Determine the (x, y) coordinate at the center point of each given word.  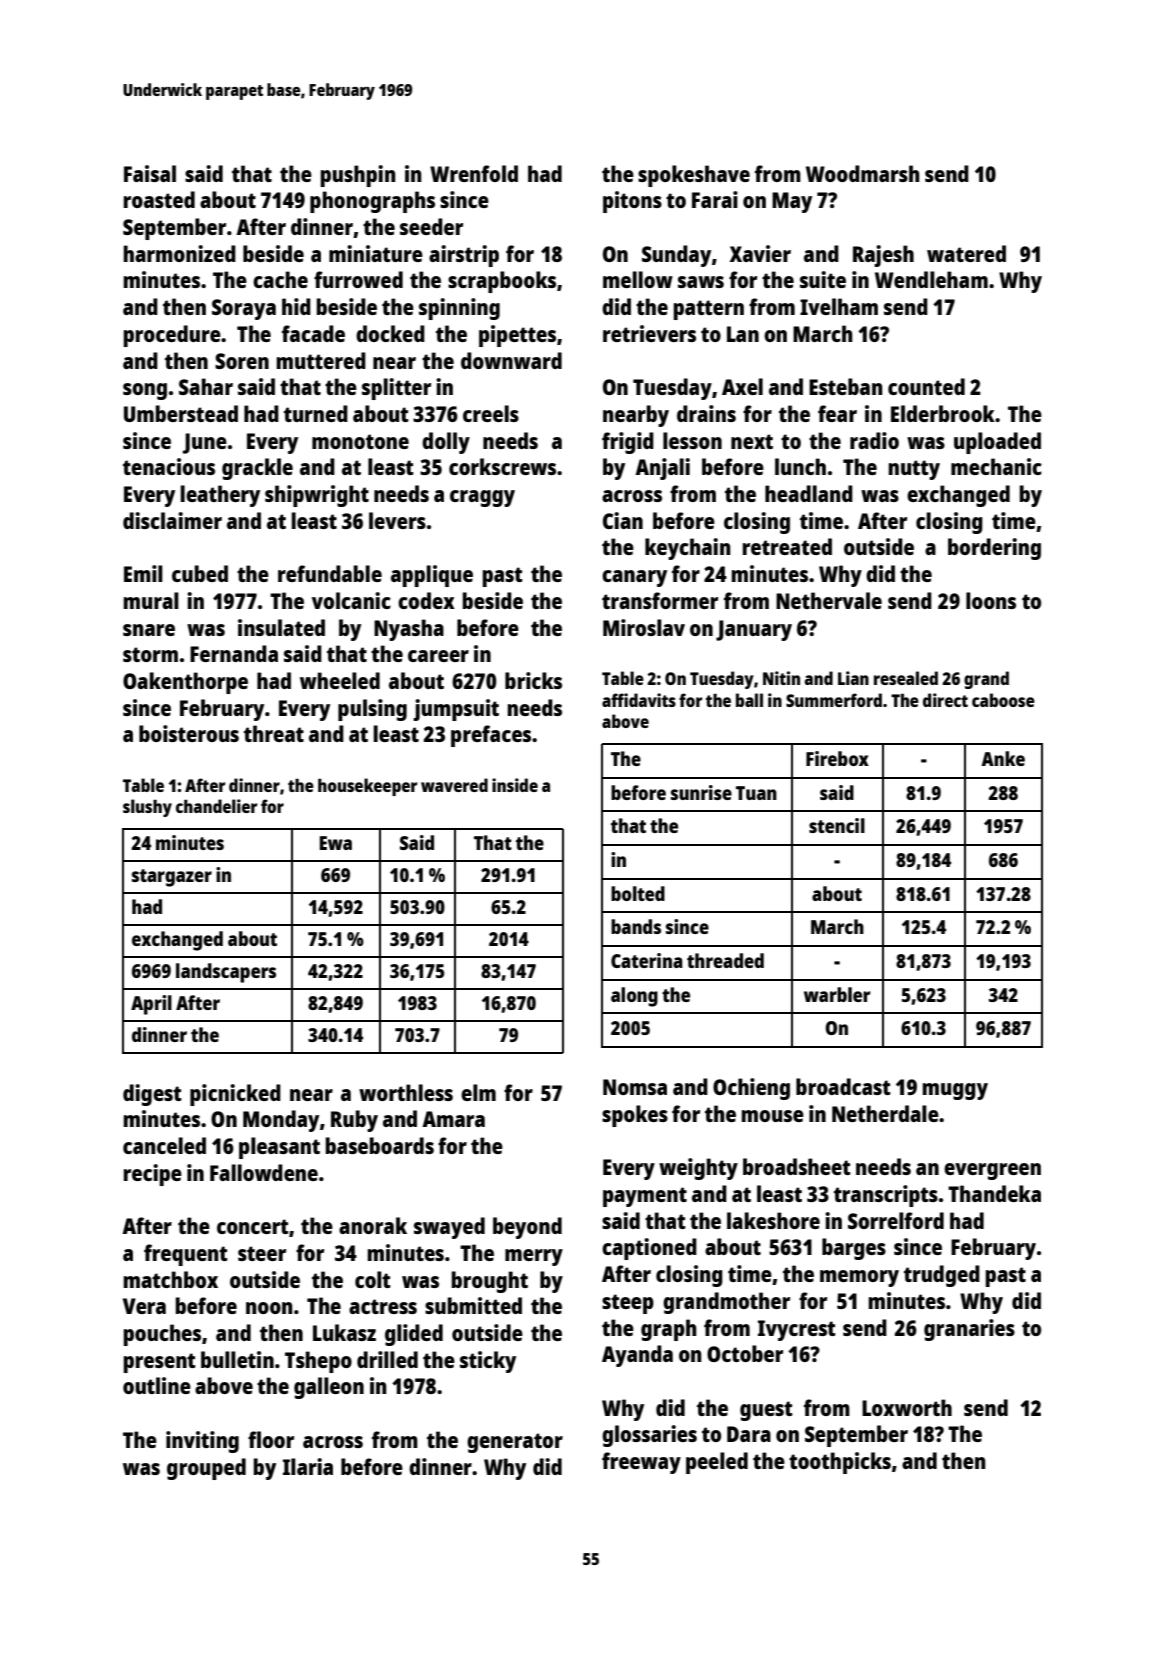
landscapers (226, 973)
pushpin (358, 176)
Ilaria (308, 1466)
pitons (632, 202)
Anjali (662, 469)
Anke (1003, 758)
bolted (638, 893)
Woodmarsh (863, 173)
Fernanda (234, 653)
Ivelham (839, 306)
